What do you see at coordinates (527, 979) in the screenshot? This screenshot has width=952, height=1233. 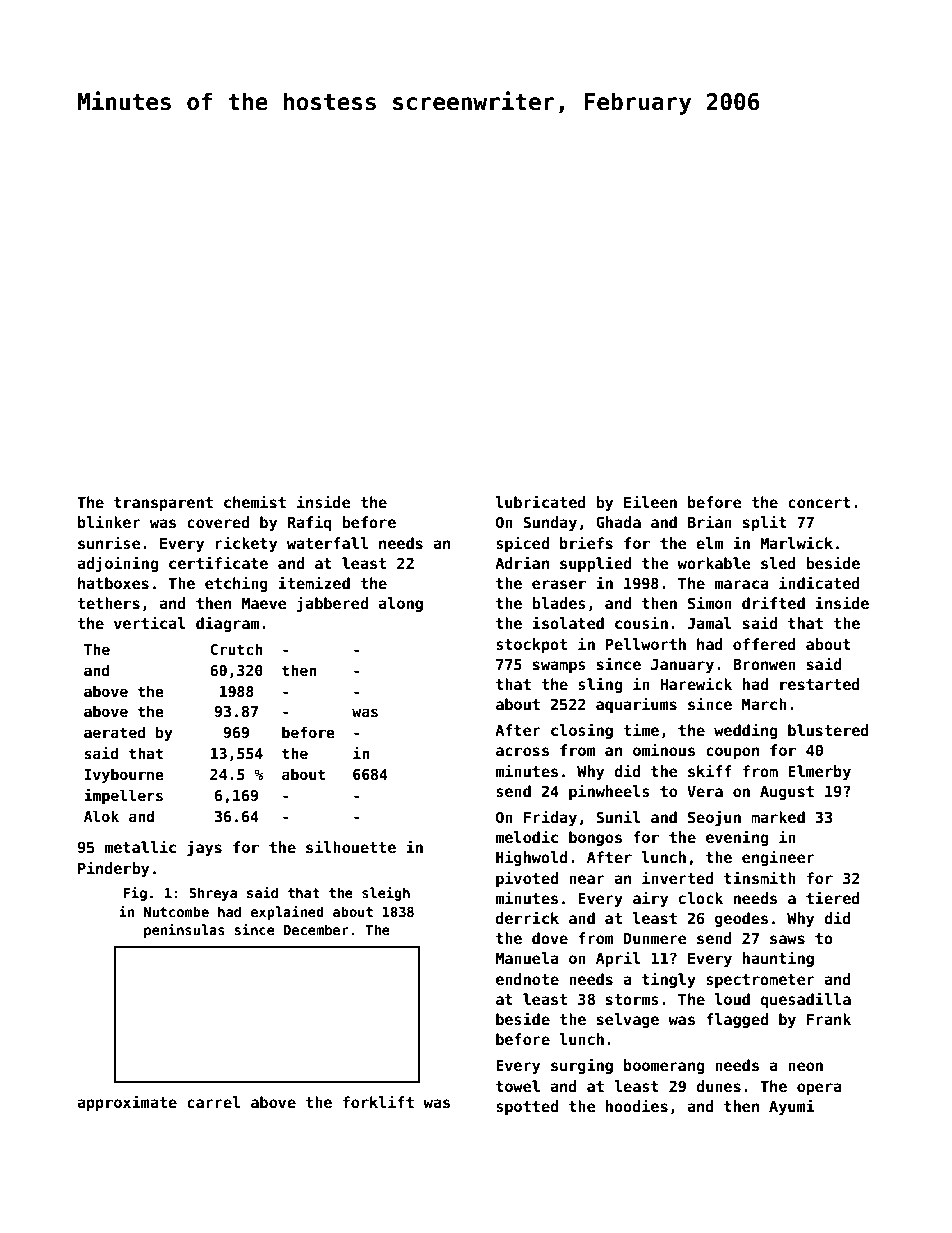 I see `endnote` at bounding box center [527, 979].
